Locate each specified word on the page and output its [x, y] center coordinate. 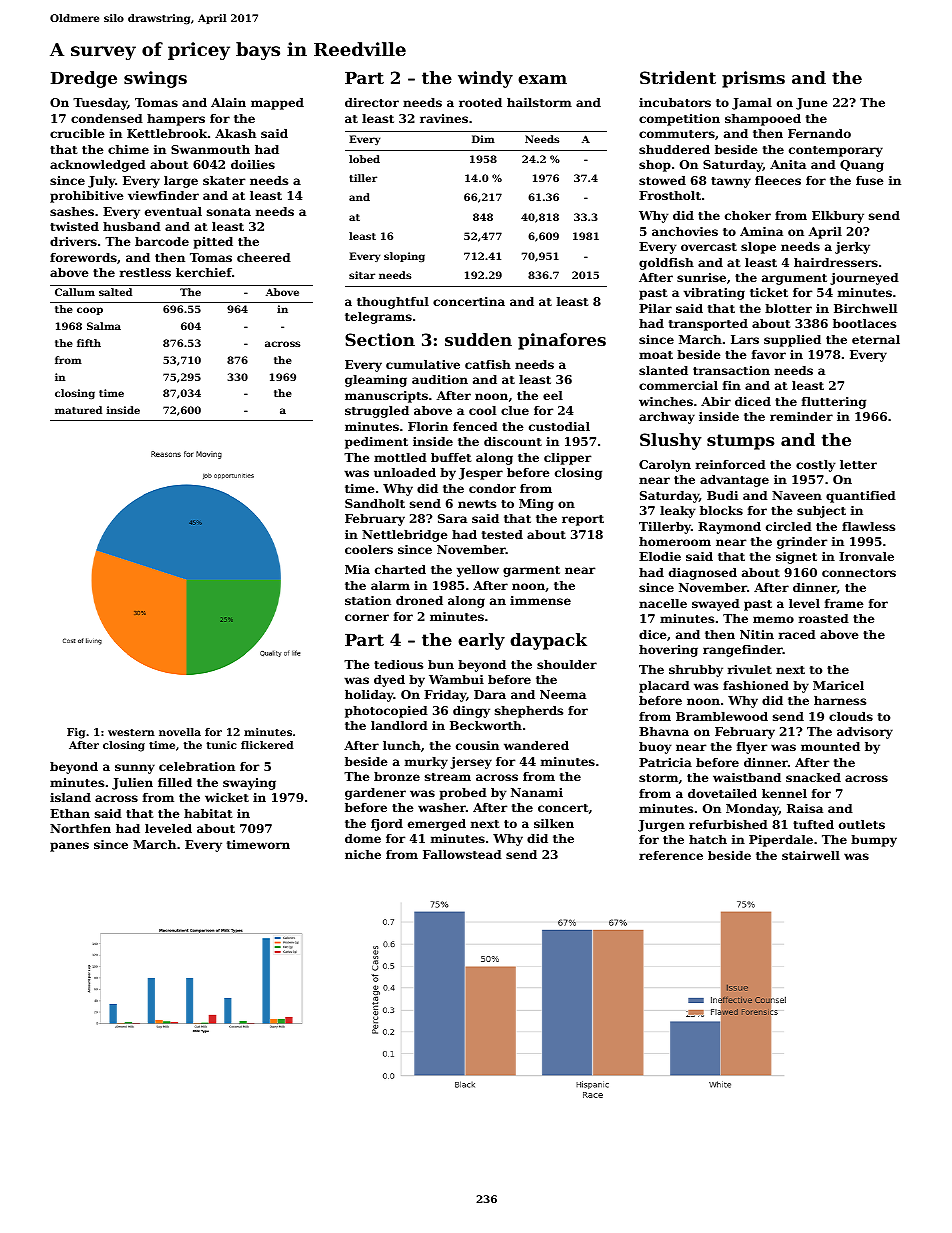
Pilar [655, 308]
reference [671, 855]
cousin [477, 745]
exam [542, 79]
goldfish [666, 264]
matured [78, 410]
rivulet [750, 669]
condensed [107, 118]
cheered [264, 257]
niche [363, 854]
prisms [753, 79]
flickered [267, 745]
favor [769, 354]
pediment [376, 443]
